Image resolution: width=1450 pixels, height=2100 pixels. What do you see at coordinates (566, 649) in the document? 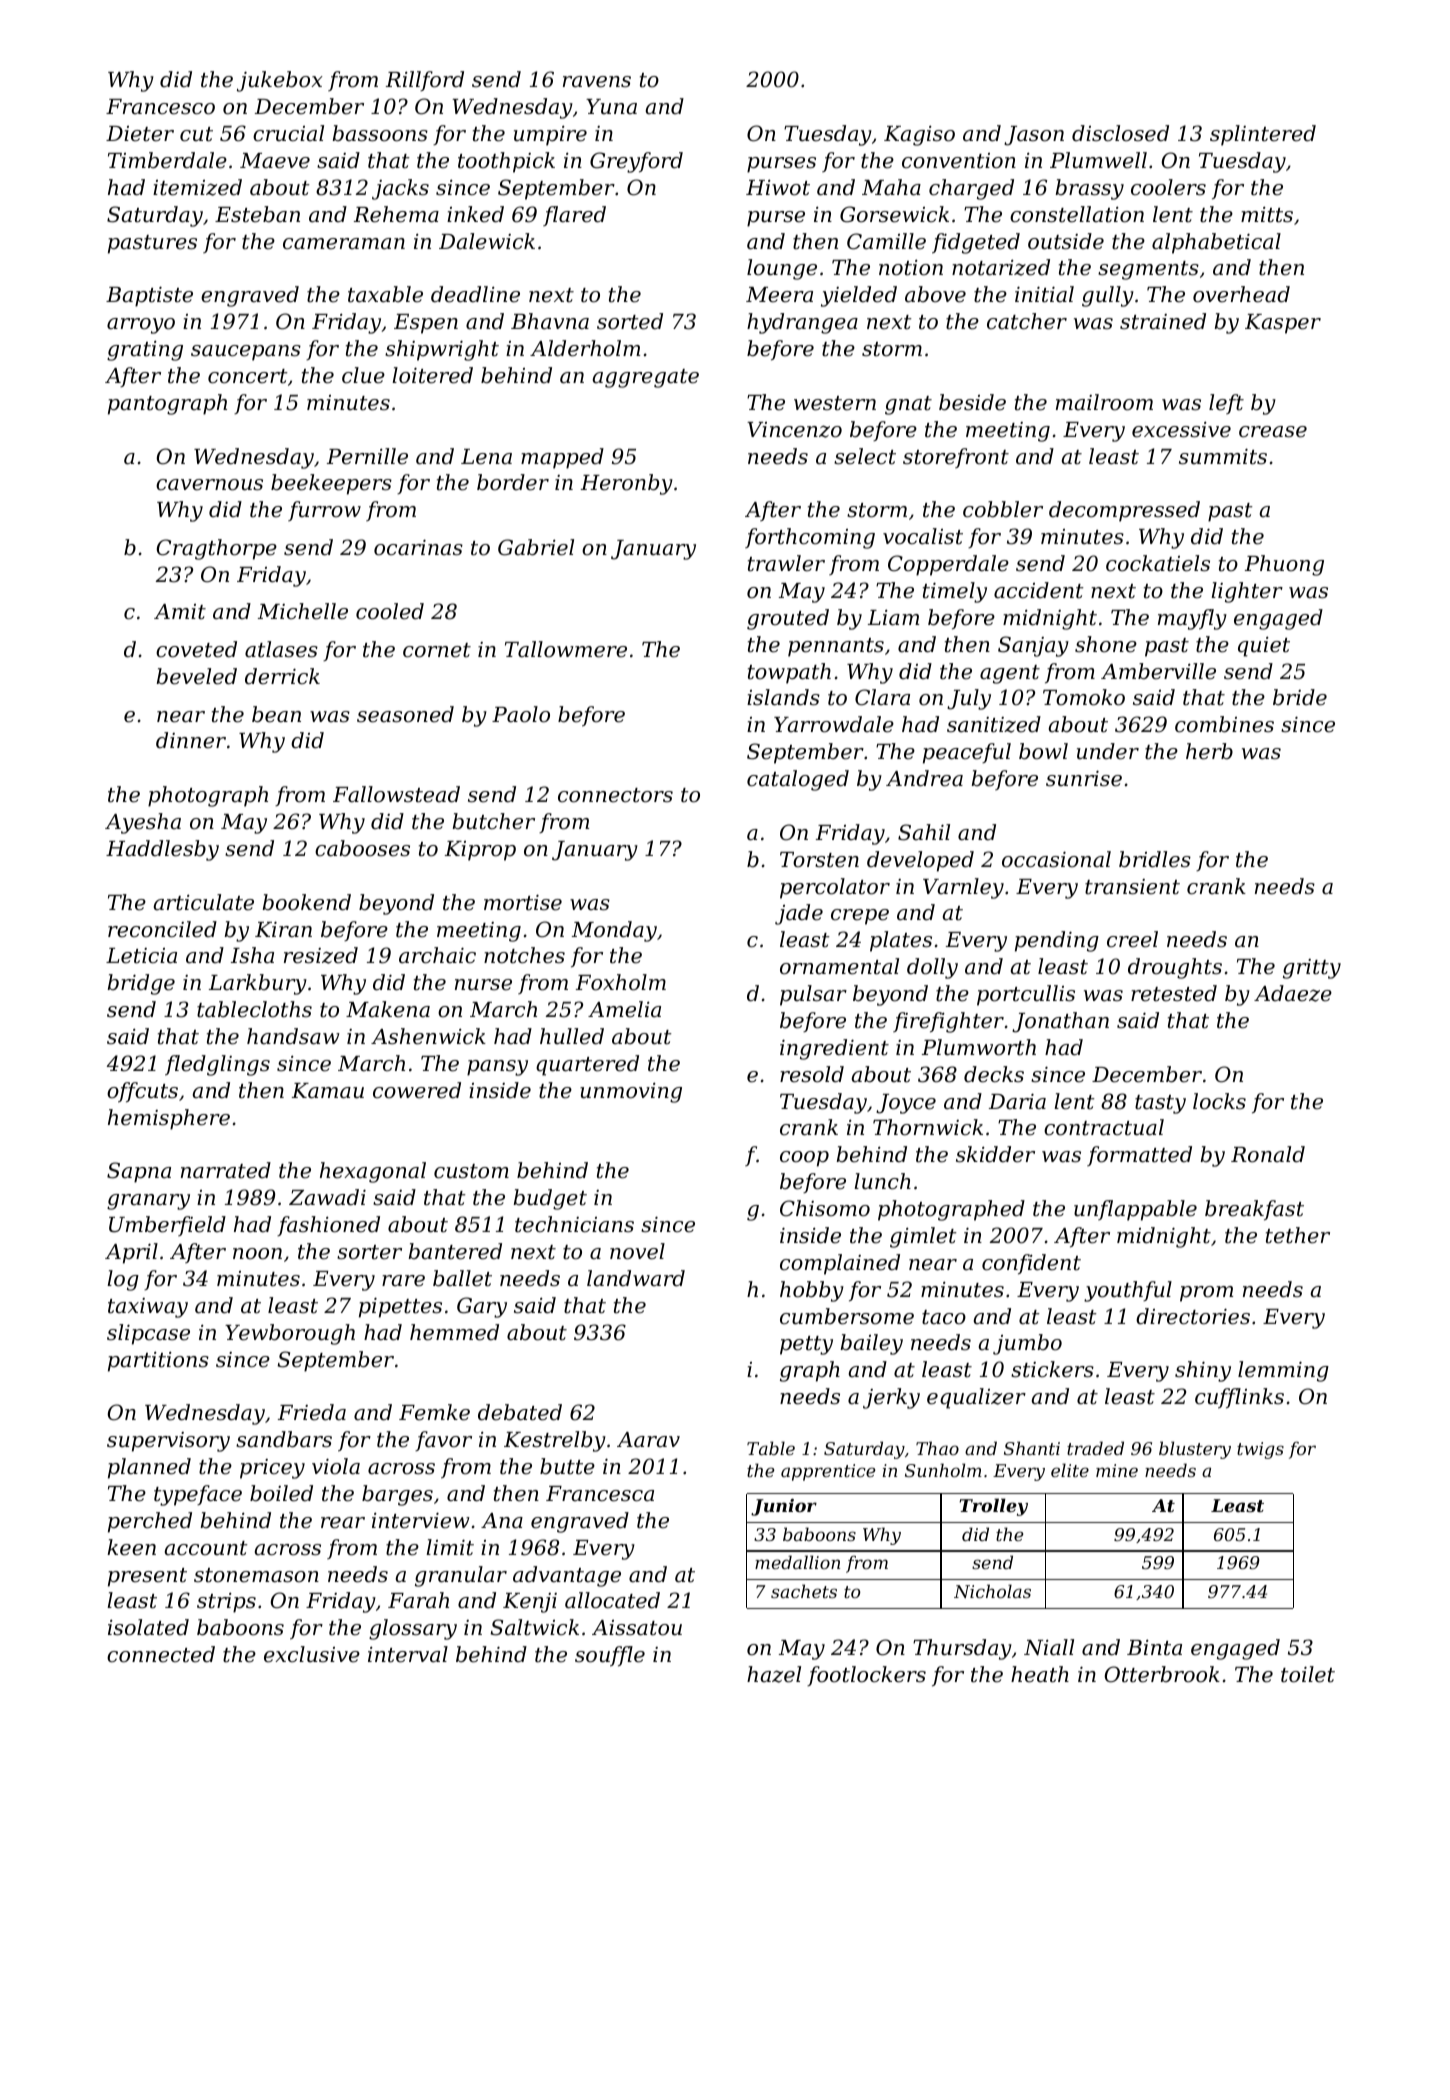
I see `Tallowmere` at bounding box center [566, 649].
